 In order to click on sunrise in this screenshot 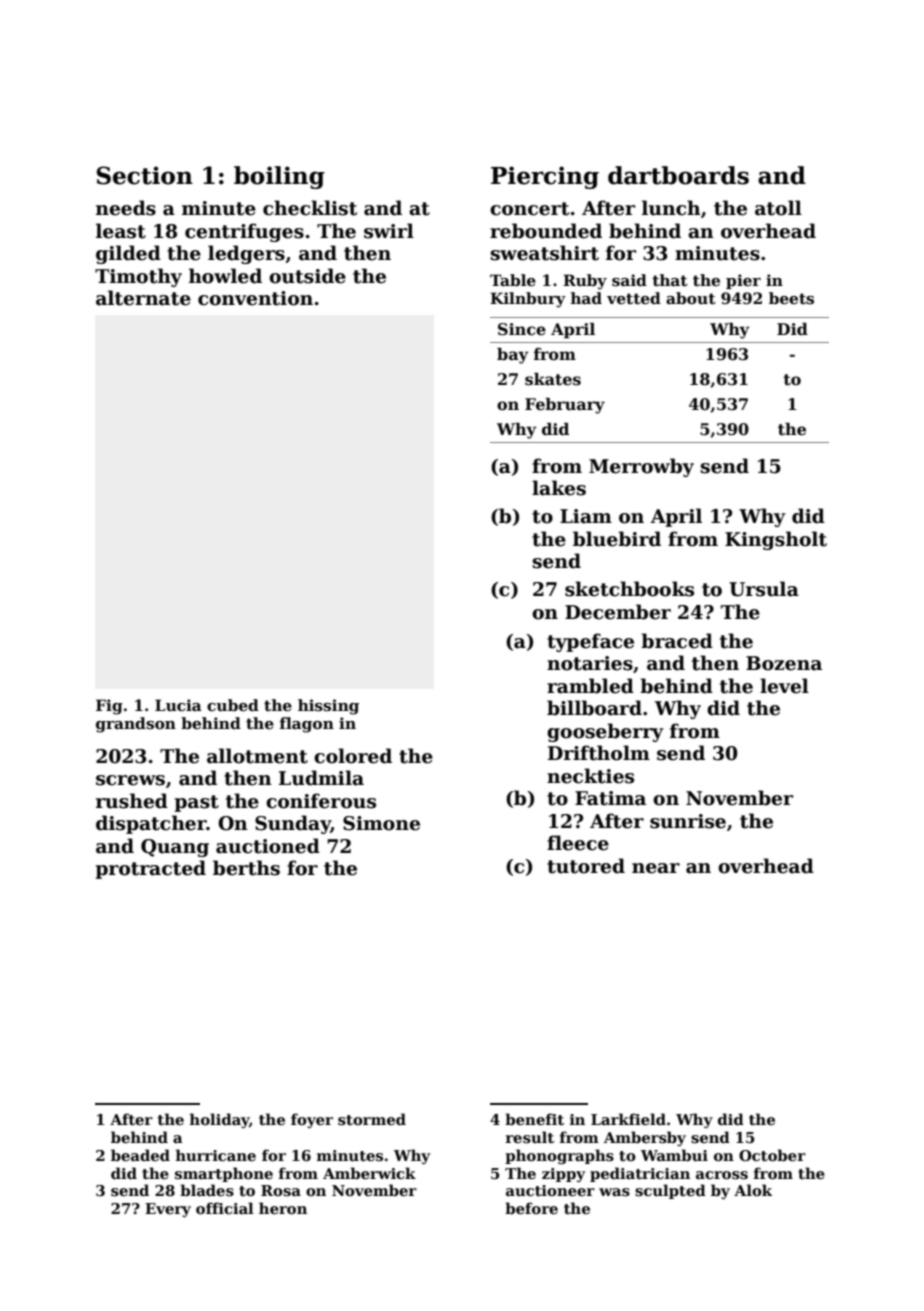, I will do `click(688, 821)`.
